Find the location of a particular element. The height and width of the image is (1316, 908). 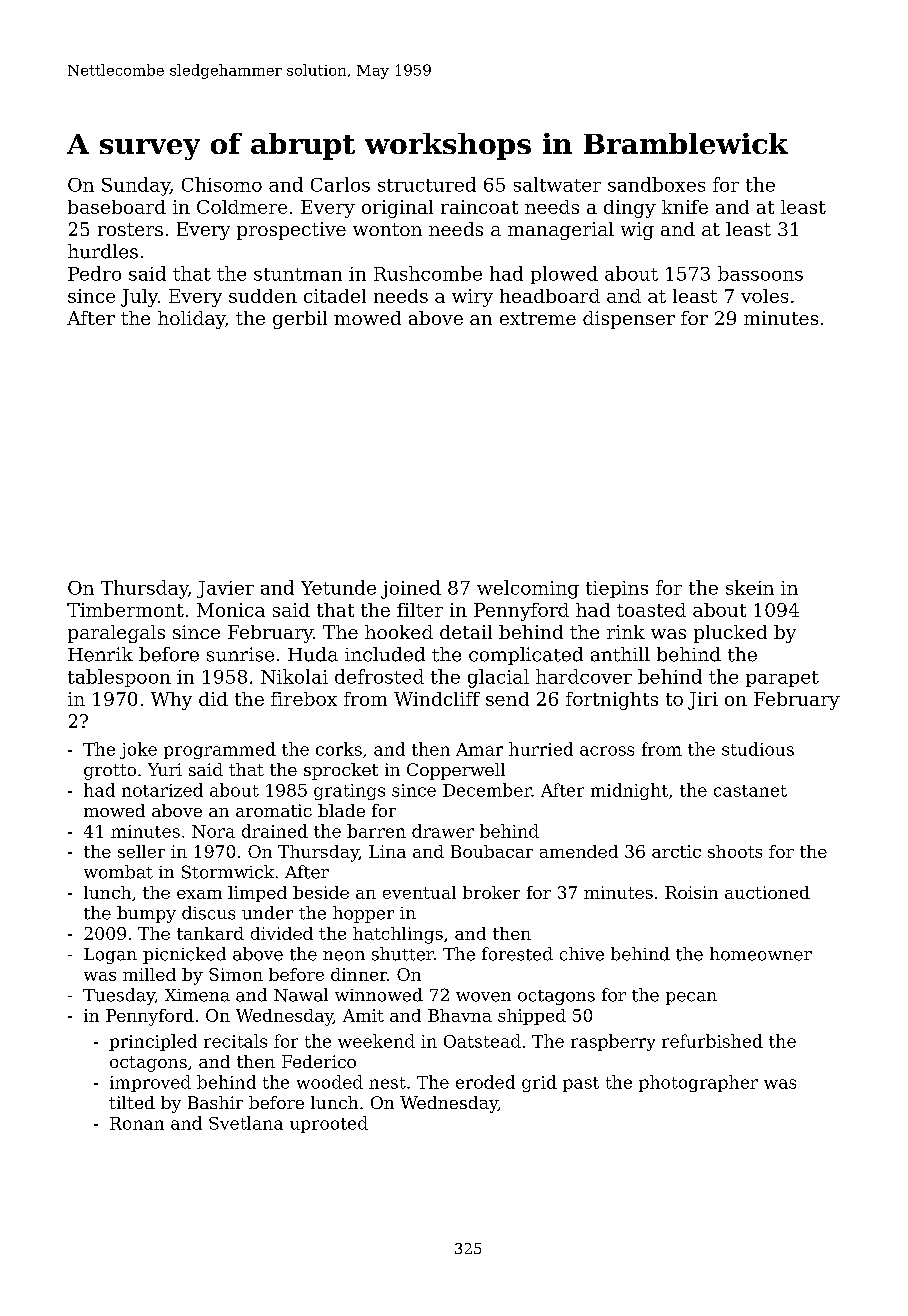

Bashir is located at coordinates (215, 1102).
